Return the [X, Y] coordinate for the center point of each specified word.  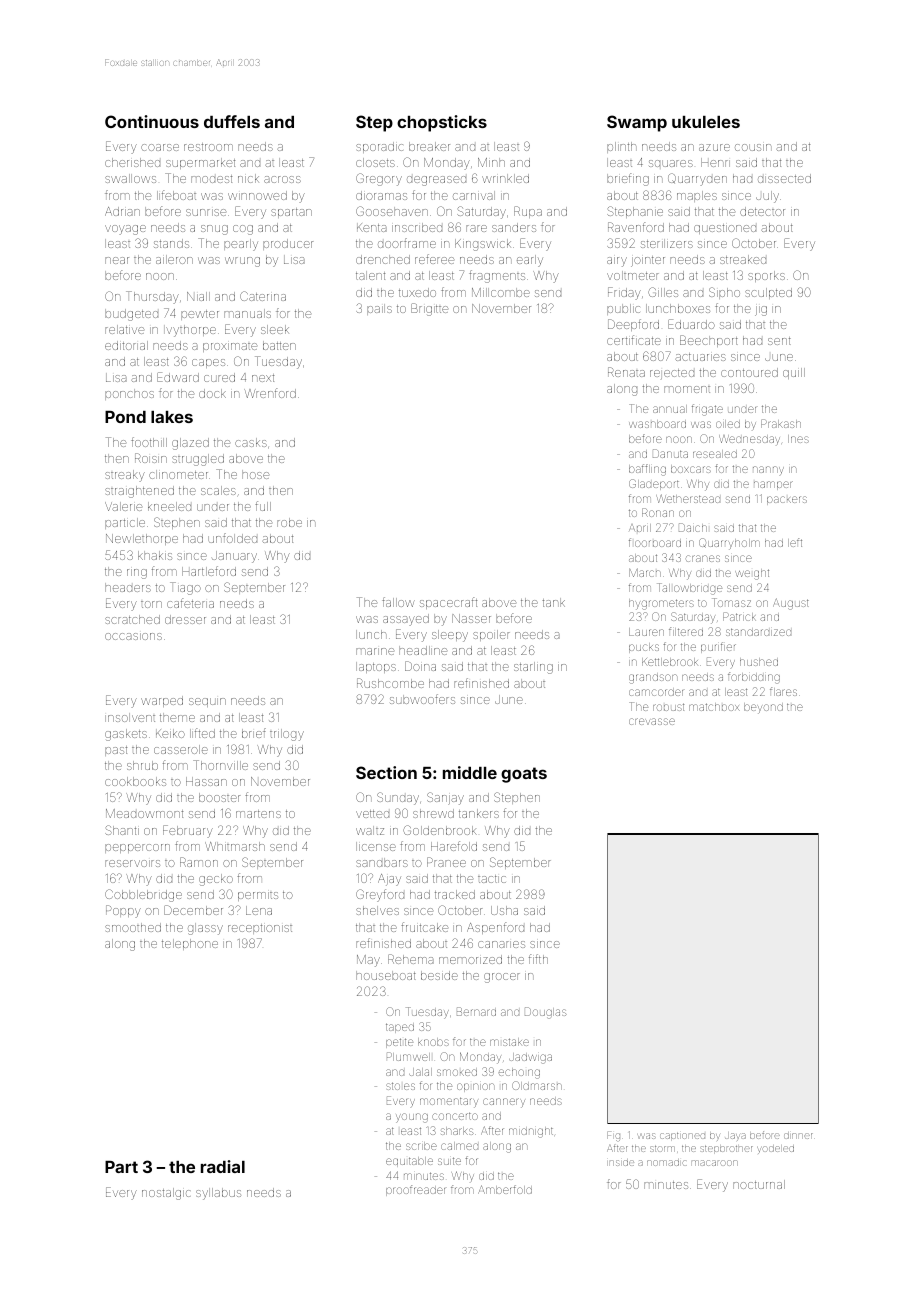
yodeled [775, 1149]
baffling [647, 470]
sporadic [379, 147]
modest [211, 179]
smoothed [133, 927]
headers [128, 587]
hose [255, 474]
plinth [621, 147]
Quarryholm [729, 544]
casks [251, 442]
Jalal [420, 1072]
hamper [773, 485]
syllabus [218, 1194]
